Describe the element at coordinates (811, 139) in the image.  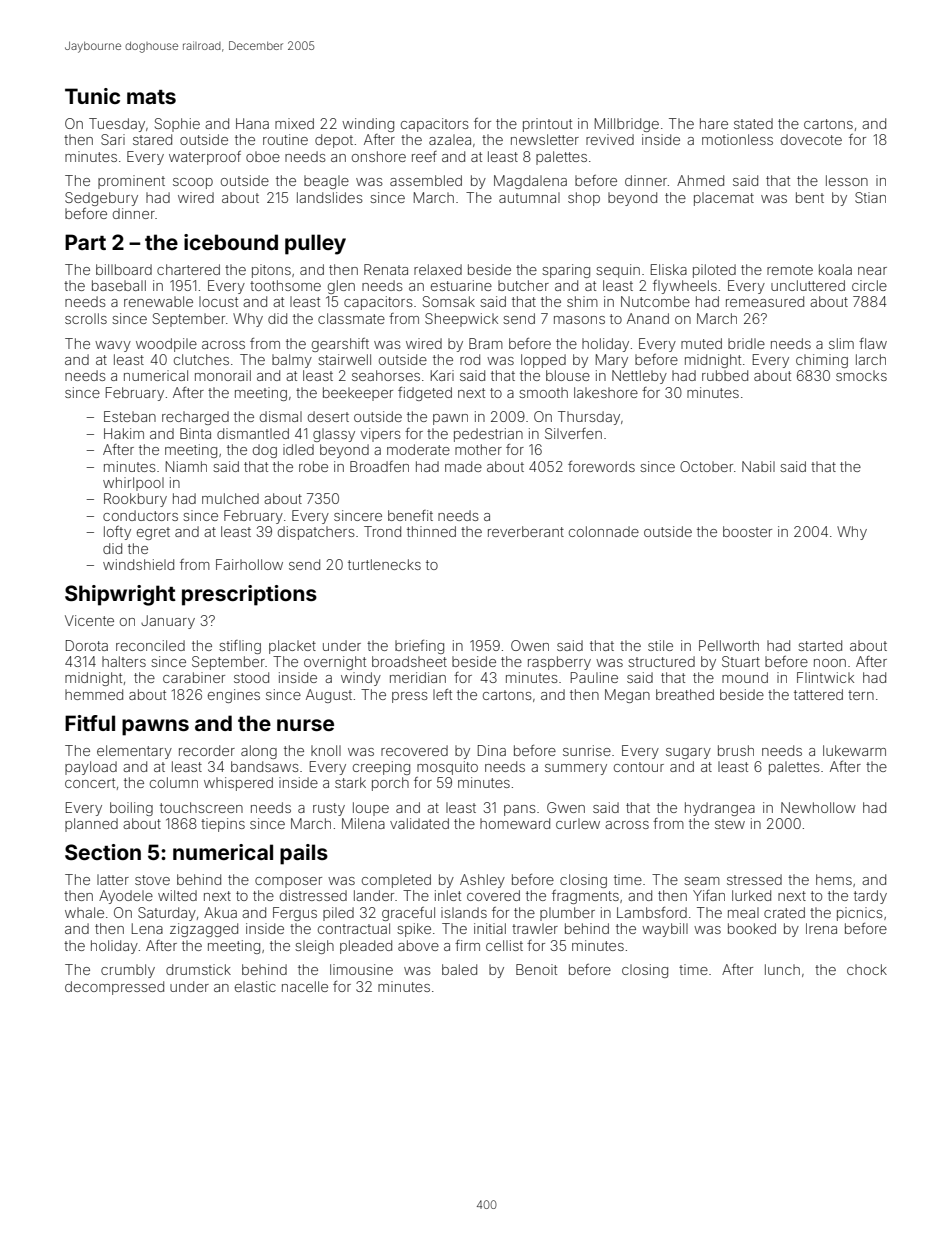
I see `dovecote` at that location.
